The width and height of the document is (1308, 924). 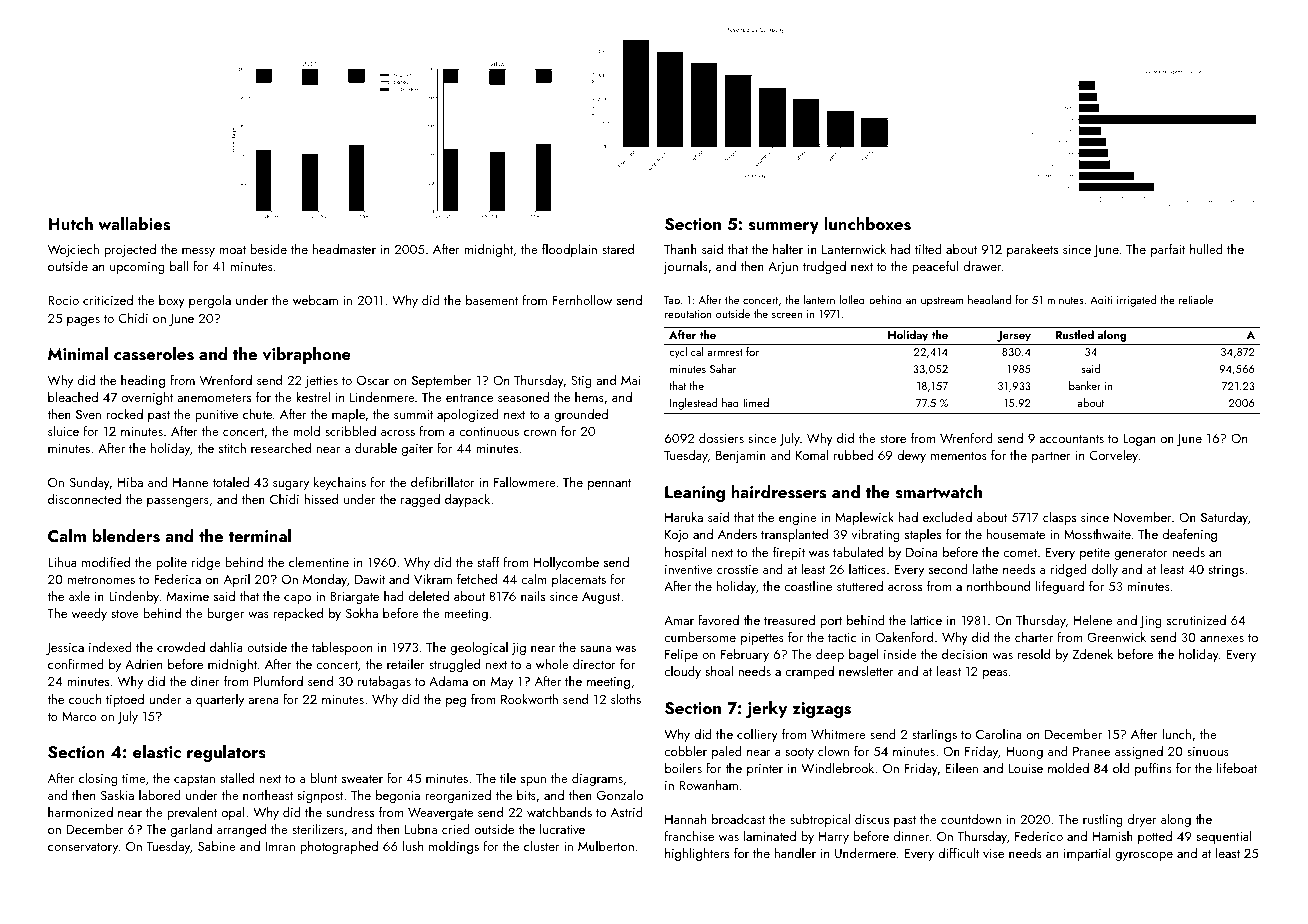 I want to click on Wojciech, so click(x=73, y=250).
